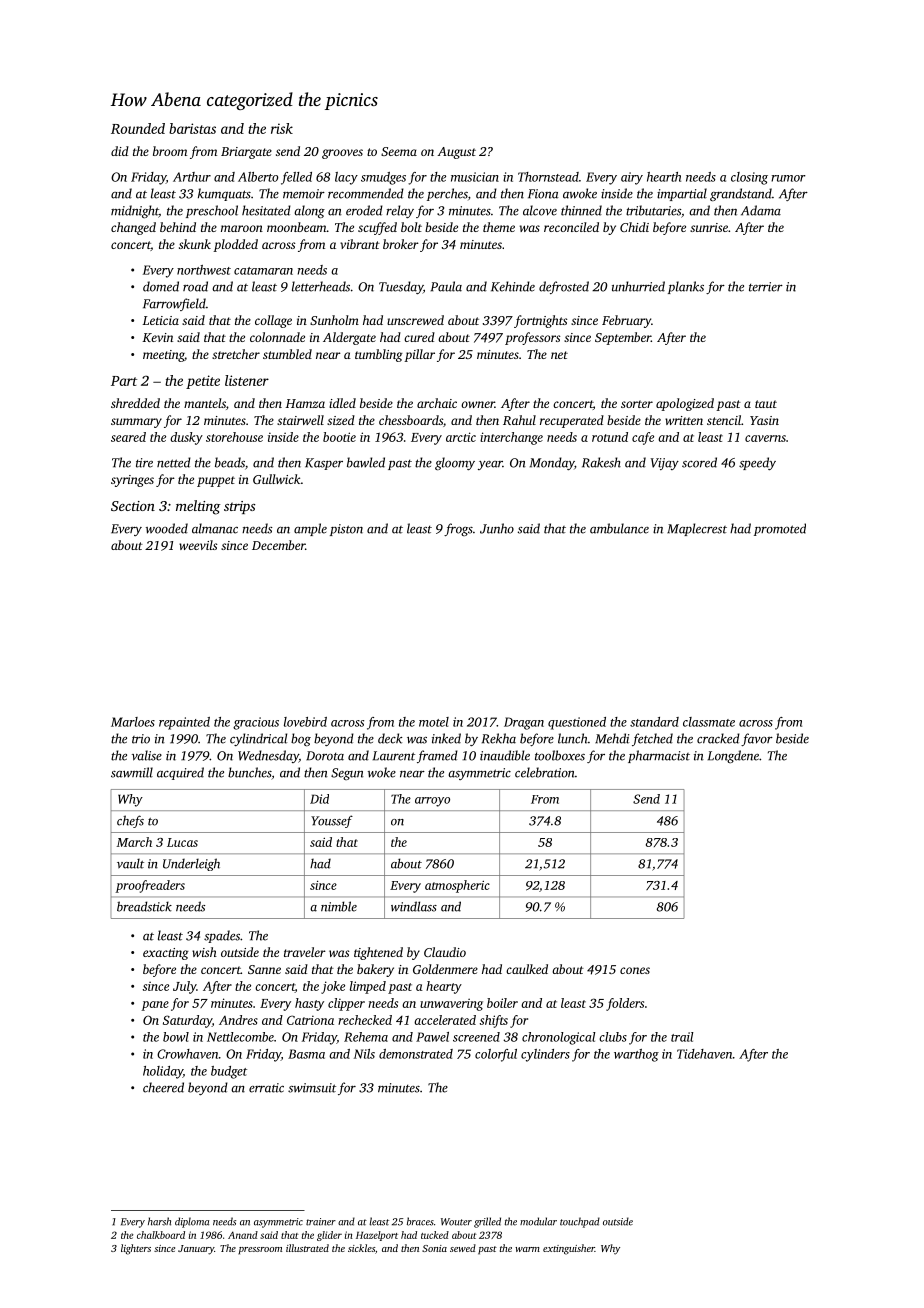 The height and width of the screenshot is (1308, 924). Describe the element at coordinates (196, 1250) in the screenshot. I see `January` at that location.
